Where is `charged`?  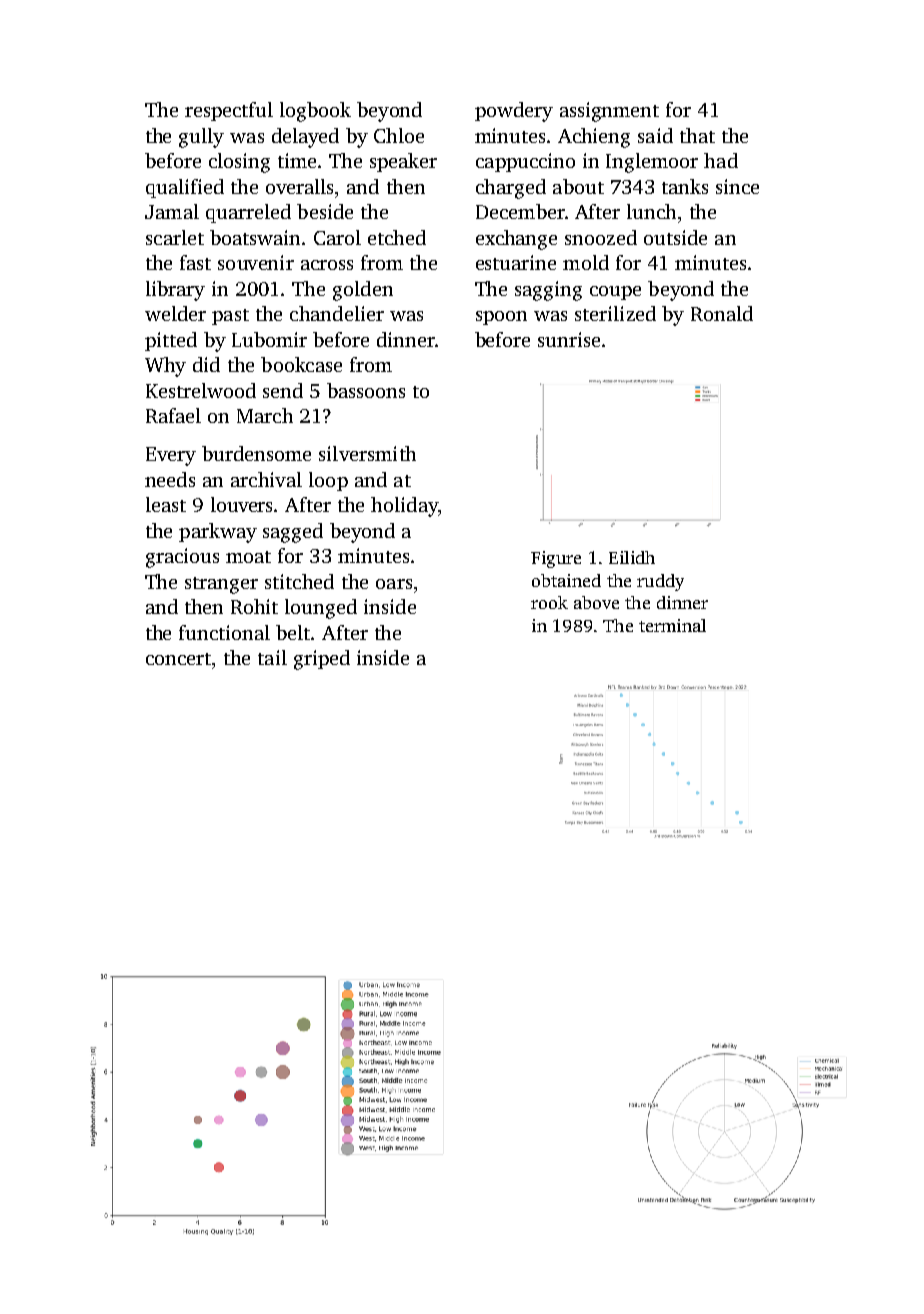
charged is located at coordinates (511, 189).
